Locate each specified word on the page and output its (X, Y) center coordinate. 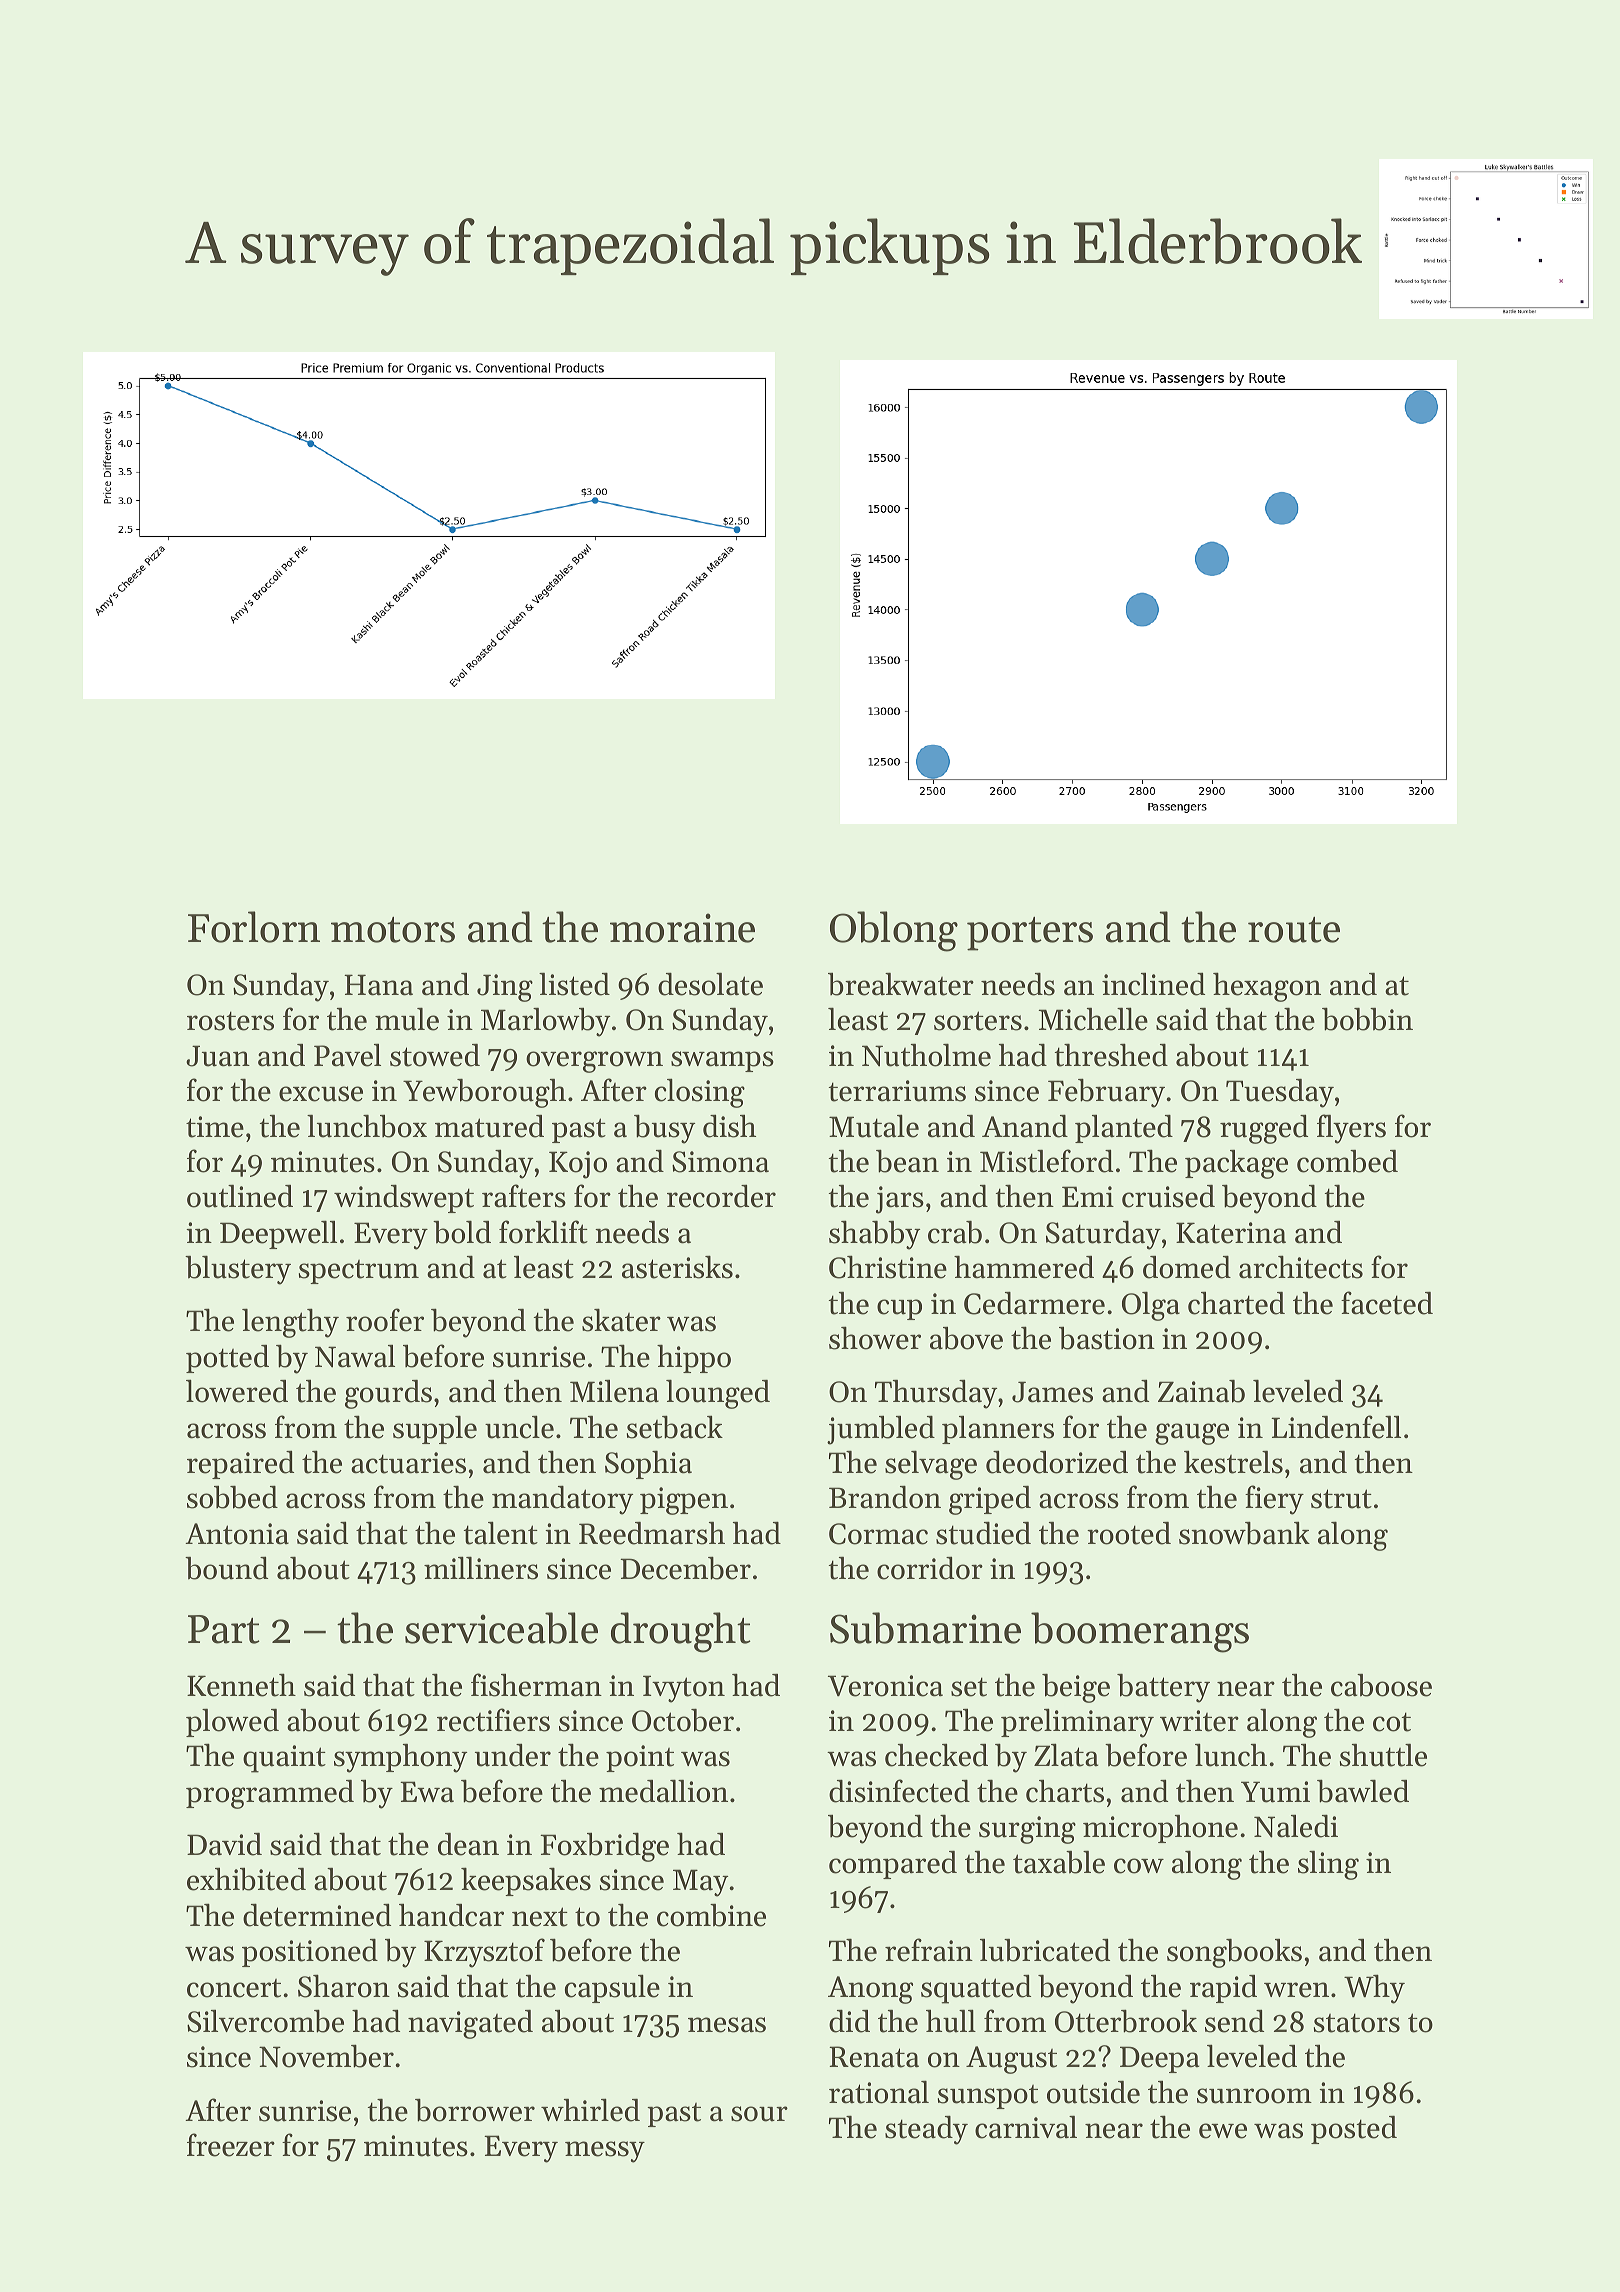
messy (605, 2152)
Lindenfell (1336, 1427)
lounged (718, 1394)
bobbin (1367, 1019)
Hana (378, 985)
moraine (682, 928)
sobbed (232, 1497)
